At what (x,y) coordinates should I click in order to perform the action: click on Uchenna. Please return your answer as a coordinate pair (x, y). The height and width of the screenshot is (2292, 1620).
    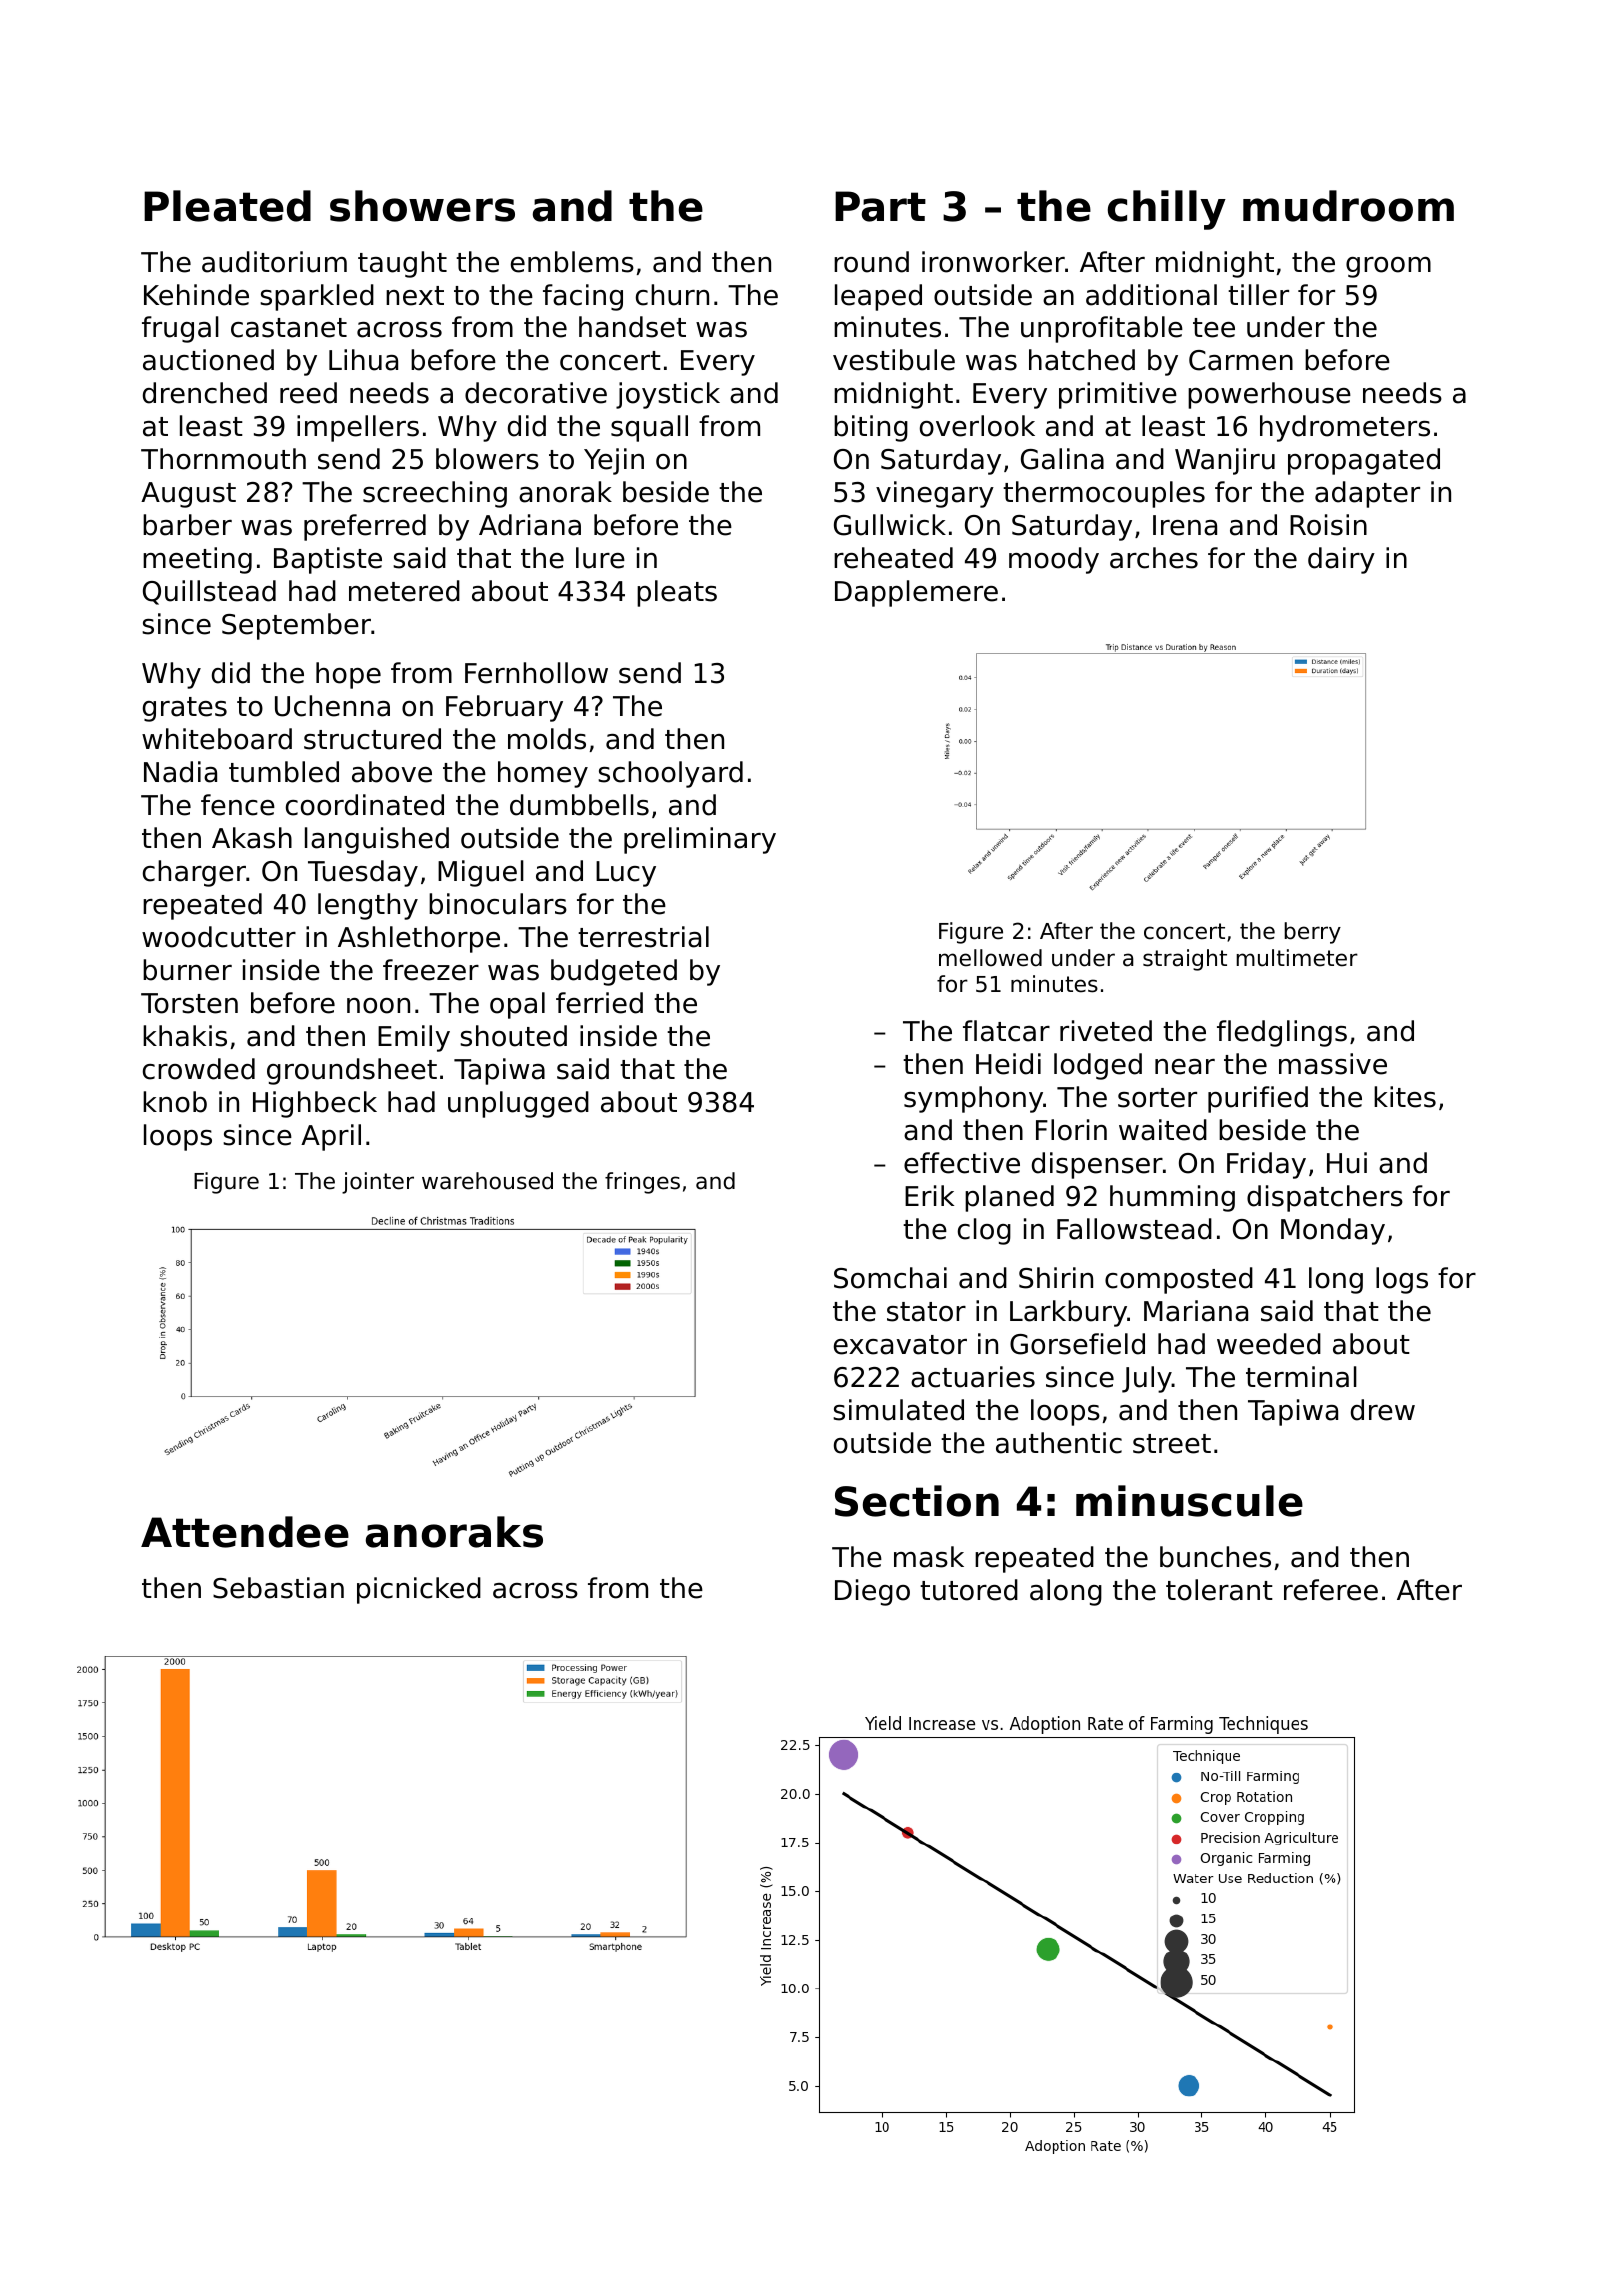
    Looking at the image, I should click on (332, 706).
